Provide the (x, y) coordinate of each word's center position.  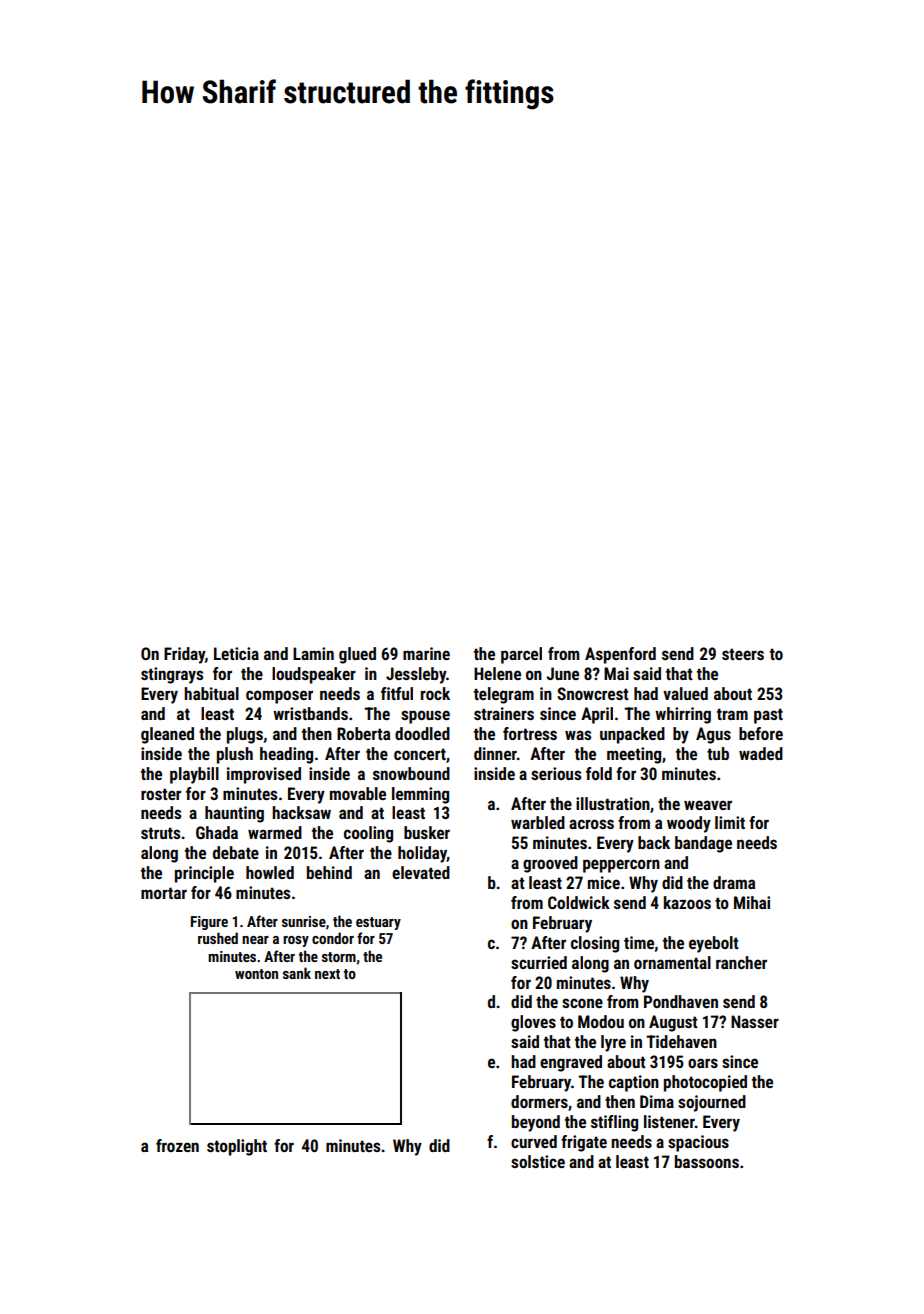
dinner (495, 753)
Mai (616, 673)
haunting (234, 814)
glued (357, 655)
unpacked (632, 735)
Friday (184, 655)
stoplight (237, 1147)
